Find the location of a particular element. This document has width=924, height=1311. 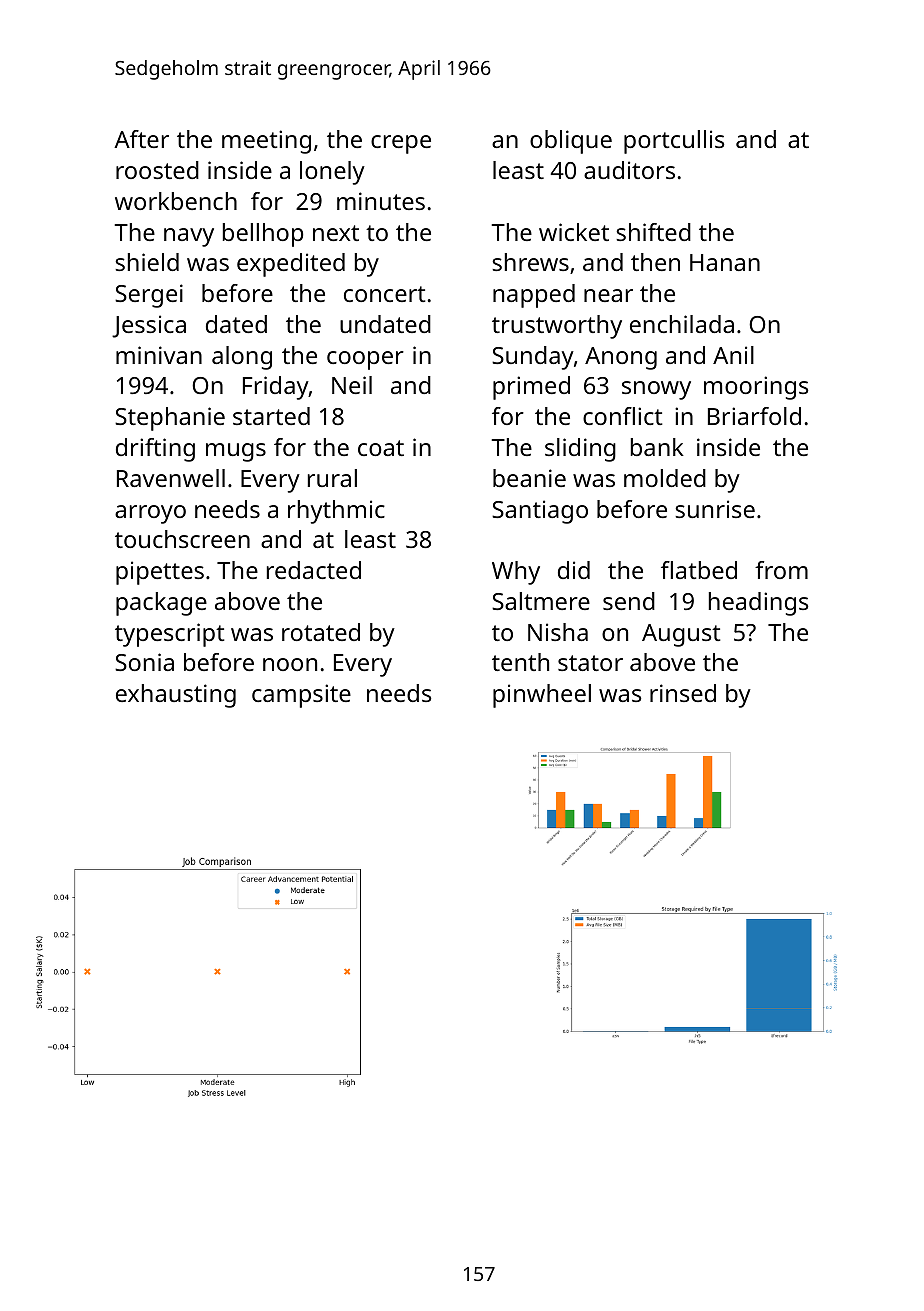

along is located at coordinates (242, 358).
